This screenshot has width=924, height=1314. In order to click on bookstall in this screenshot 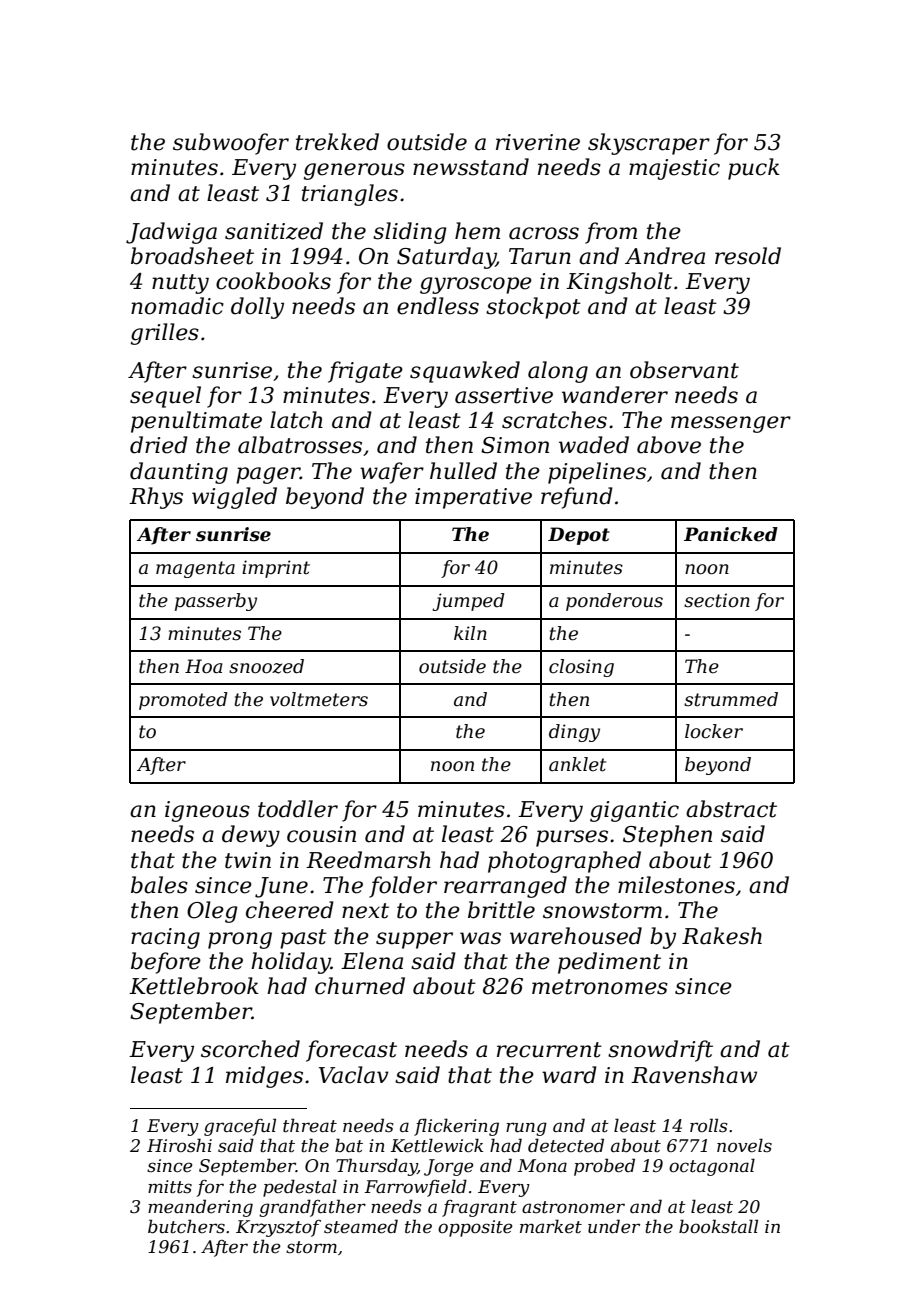, I will do `click(718, 1226)`.
